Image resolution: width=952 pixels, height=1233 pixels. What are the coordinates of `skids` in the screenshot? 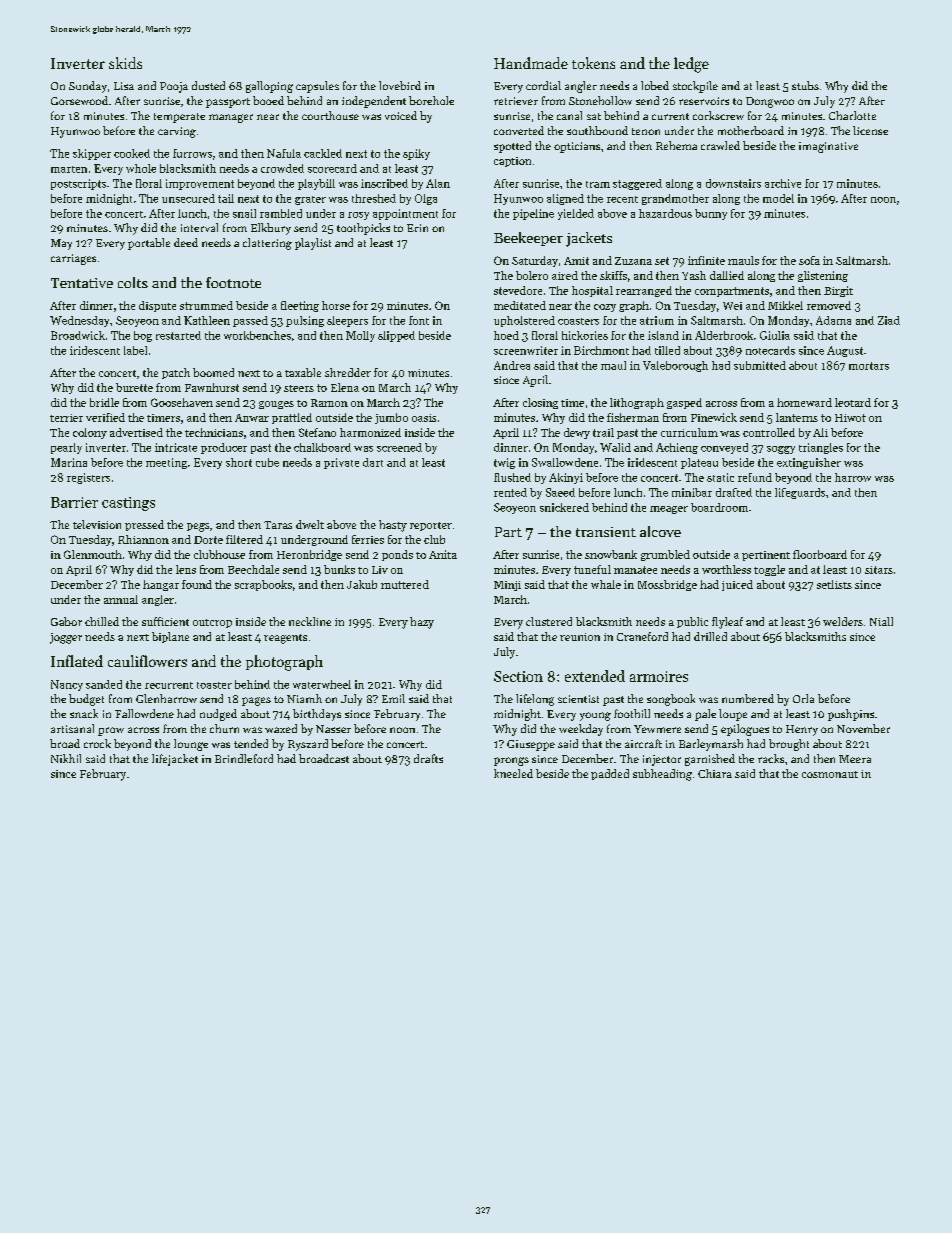 It's located at (125, 63).
